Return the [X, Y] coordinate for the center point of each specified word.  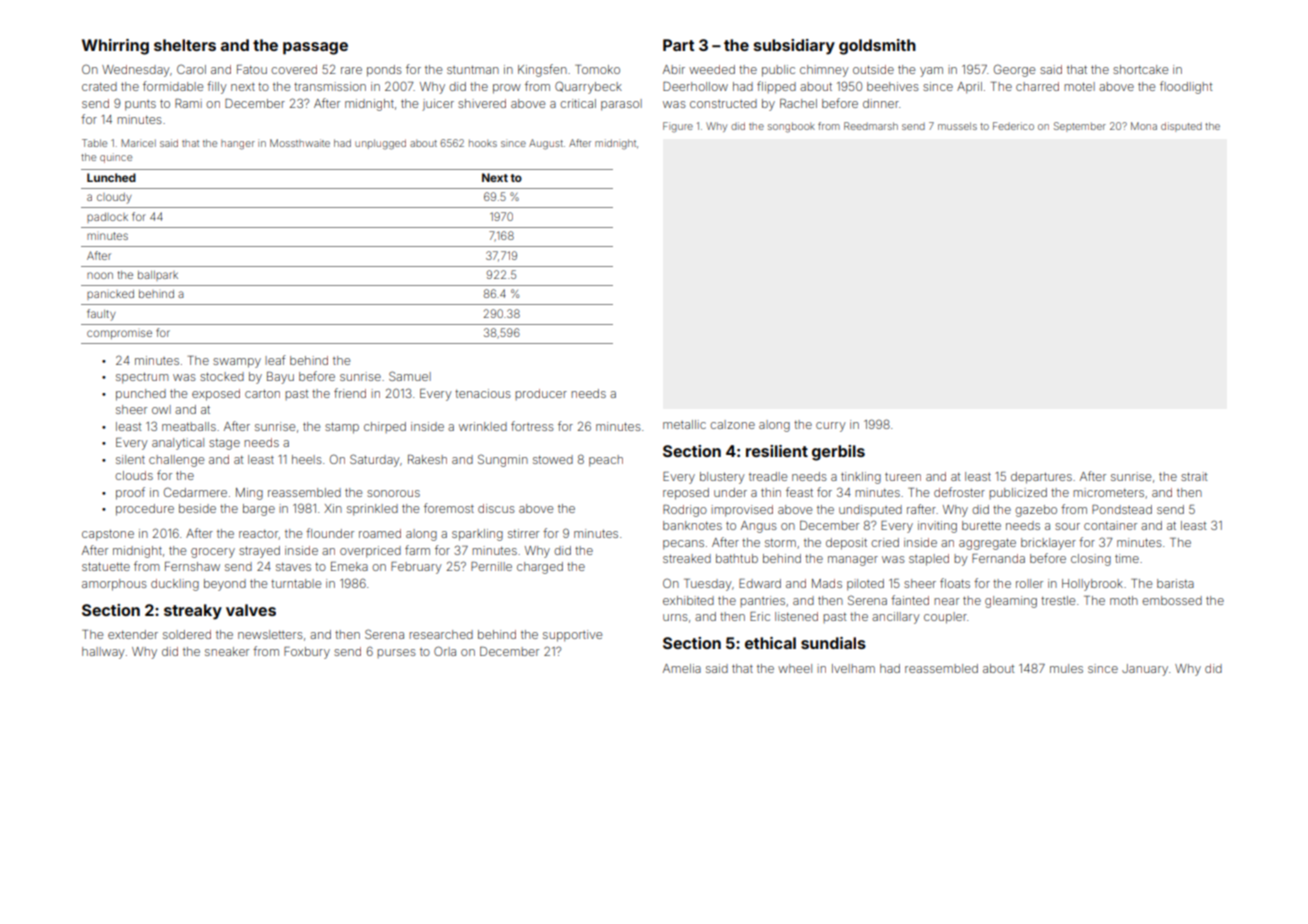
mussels [957, 126]
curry [831, 427]
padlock [107, 218]
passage [315, 48]
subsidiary [794, 47]
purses [396, 653]
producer [541, 394]
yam [931, 72]
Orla [445, 651]
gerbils [838, 453]
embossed [1172, 600]
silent [130, 459]
